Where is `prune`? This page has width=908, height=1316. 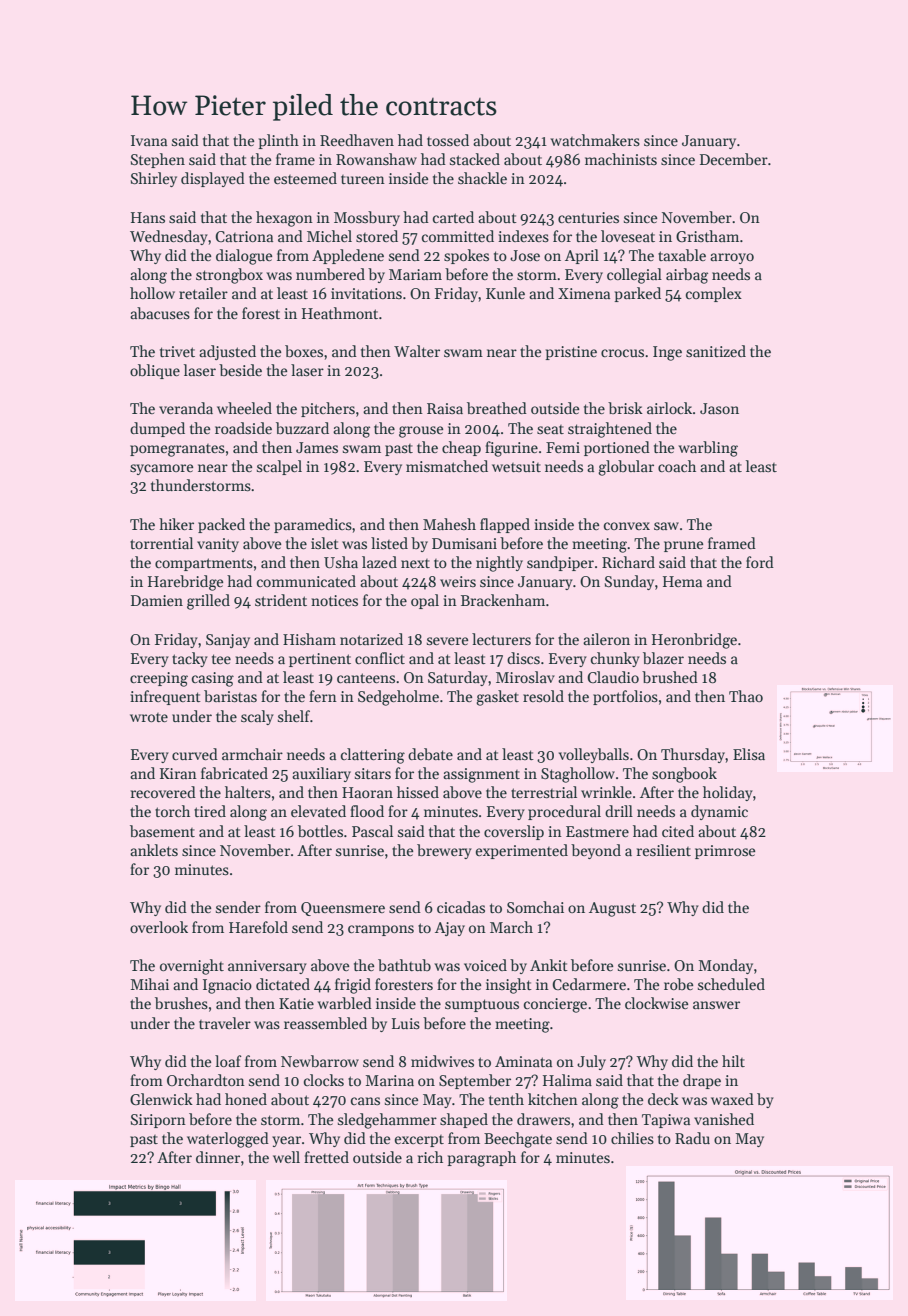
prune is located at coordinates (683, 546).
